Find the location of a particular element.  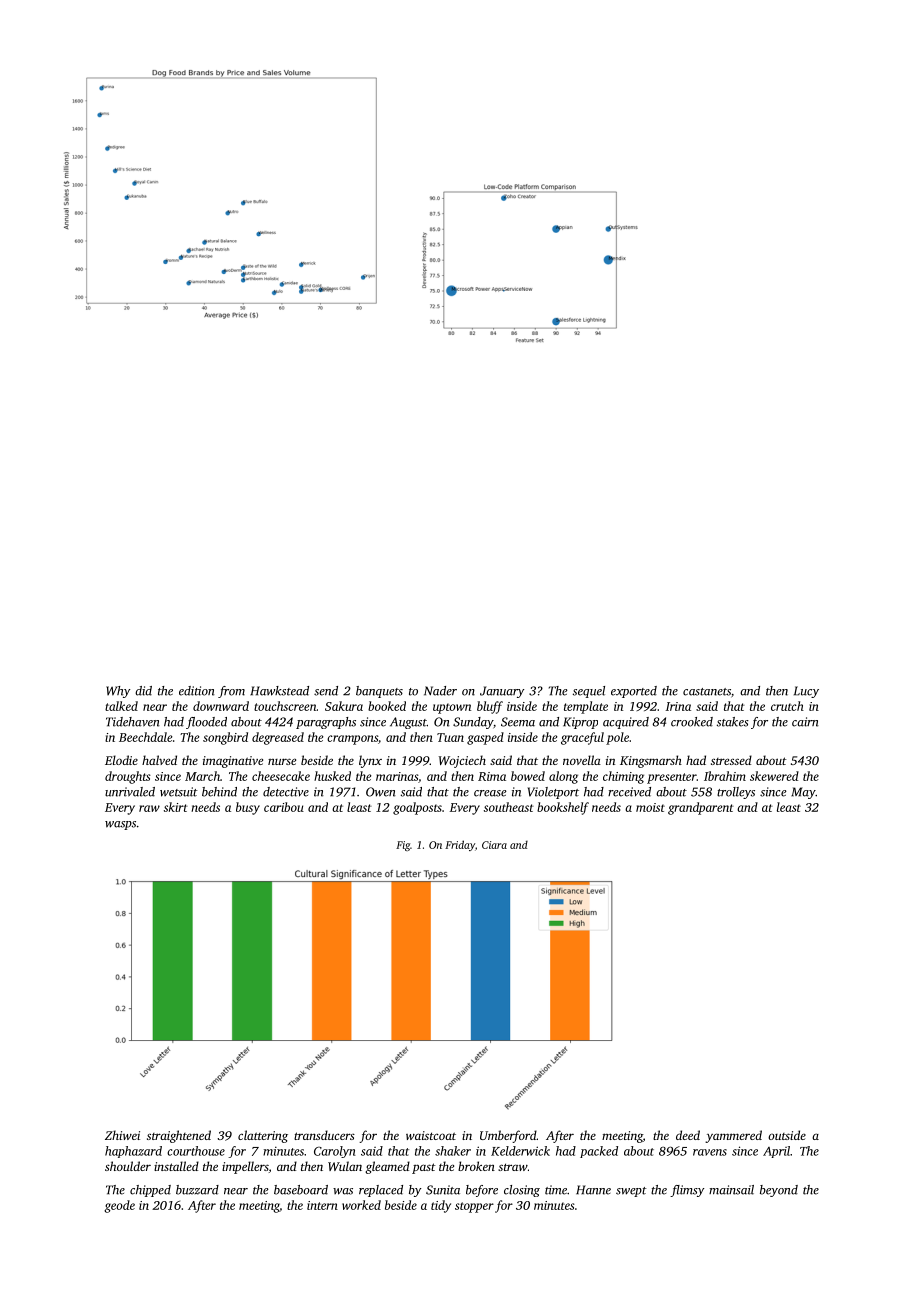

deed is located at coordinates (688, 1135).
